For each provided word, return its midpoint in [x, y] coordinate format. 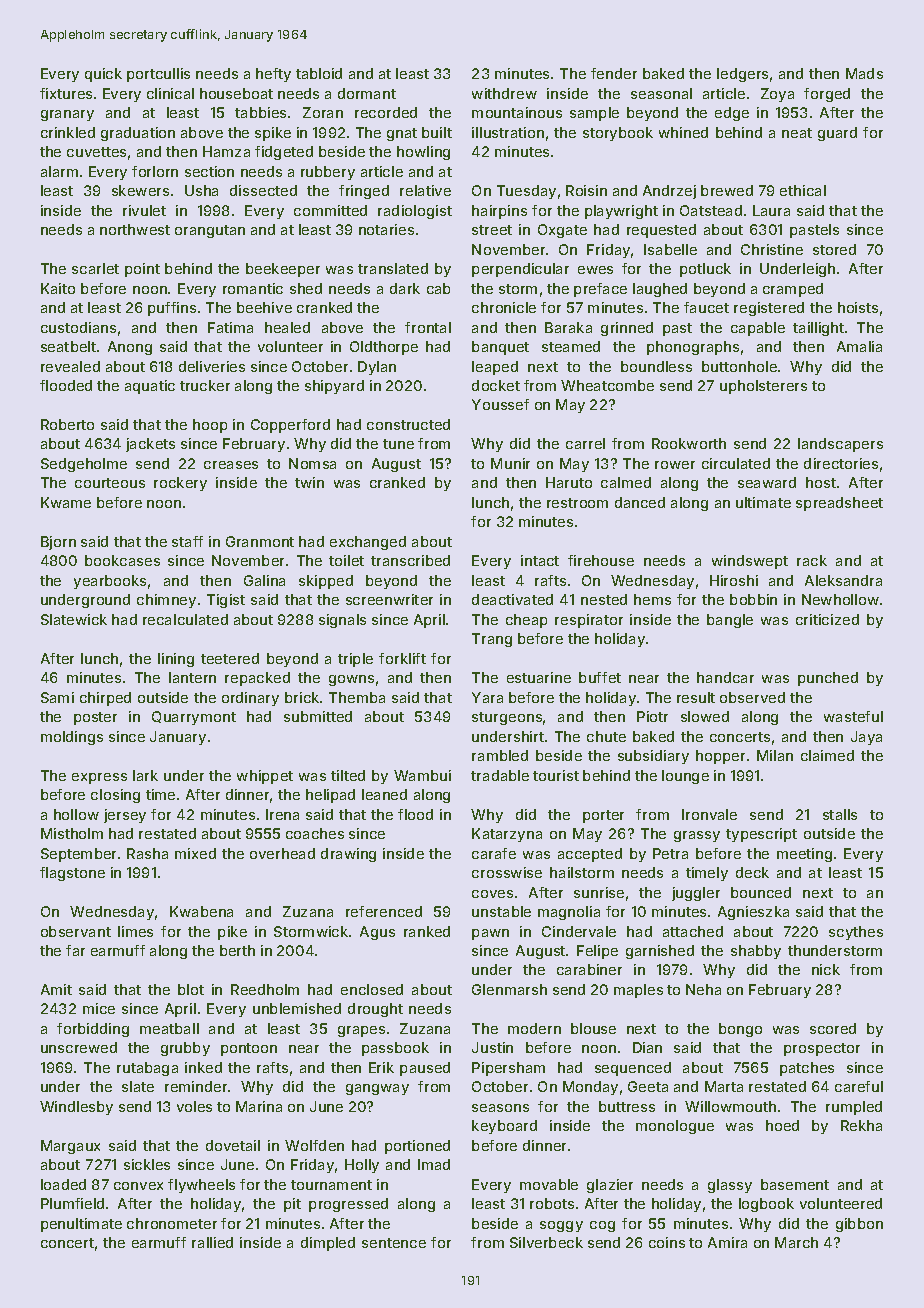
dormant [367, 93]
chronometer [172, 1223]
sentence [394, 1243]
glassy [730, 1186]
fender [614, 73]
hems [652, 599]
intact [540, 560]
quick [103, 75]
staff [187, 541]
